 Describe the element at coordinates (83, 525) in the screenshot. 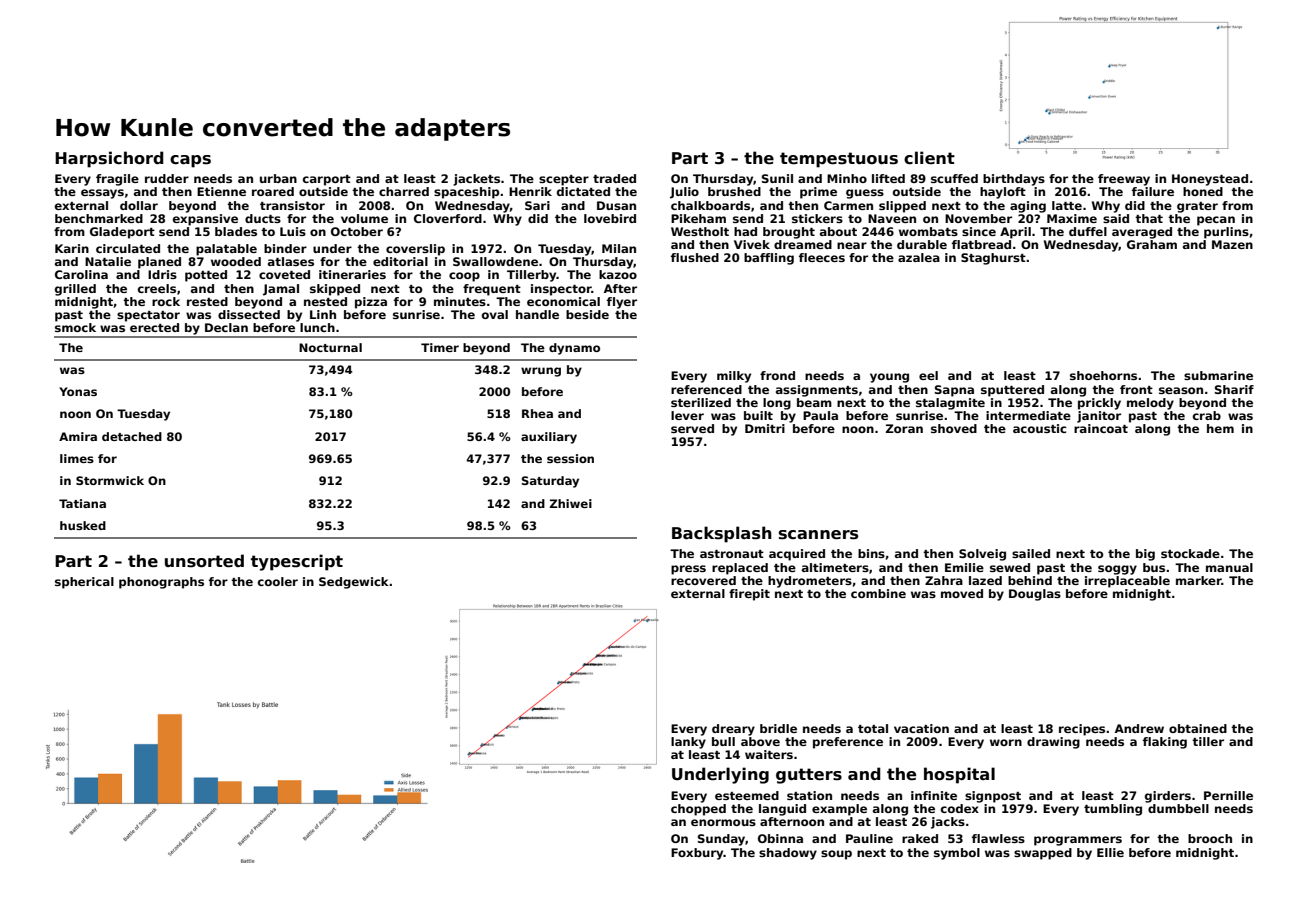

I see `husked` at that location.
